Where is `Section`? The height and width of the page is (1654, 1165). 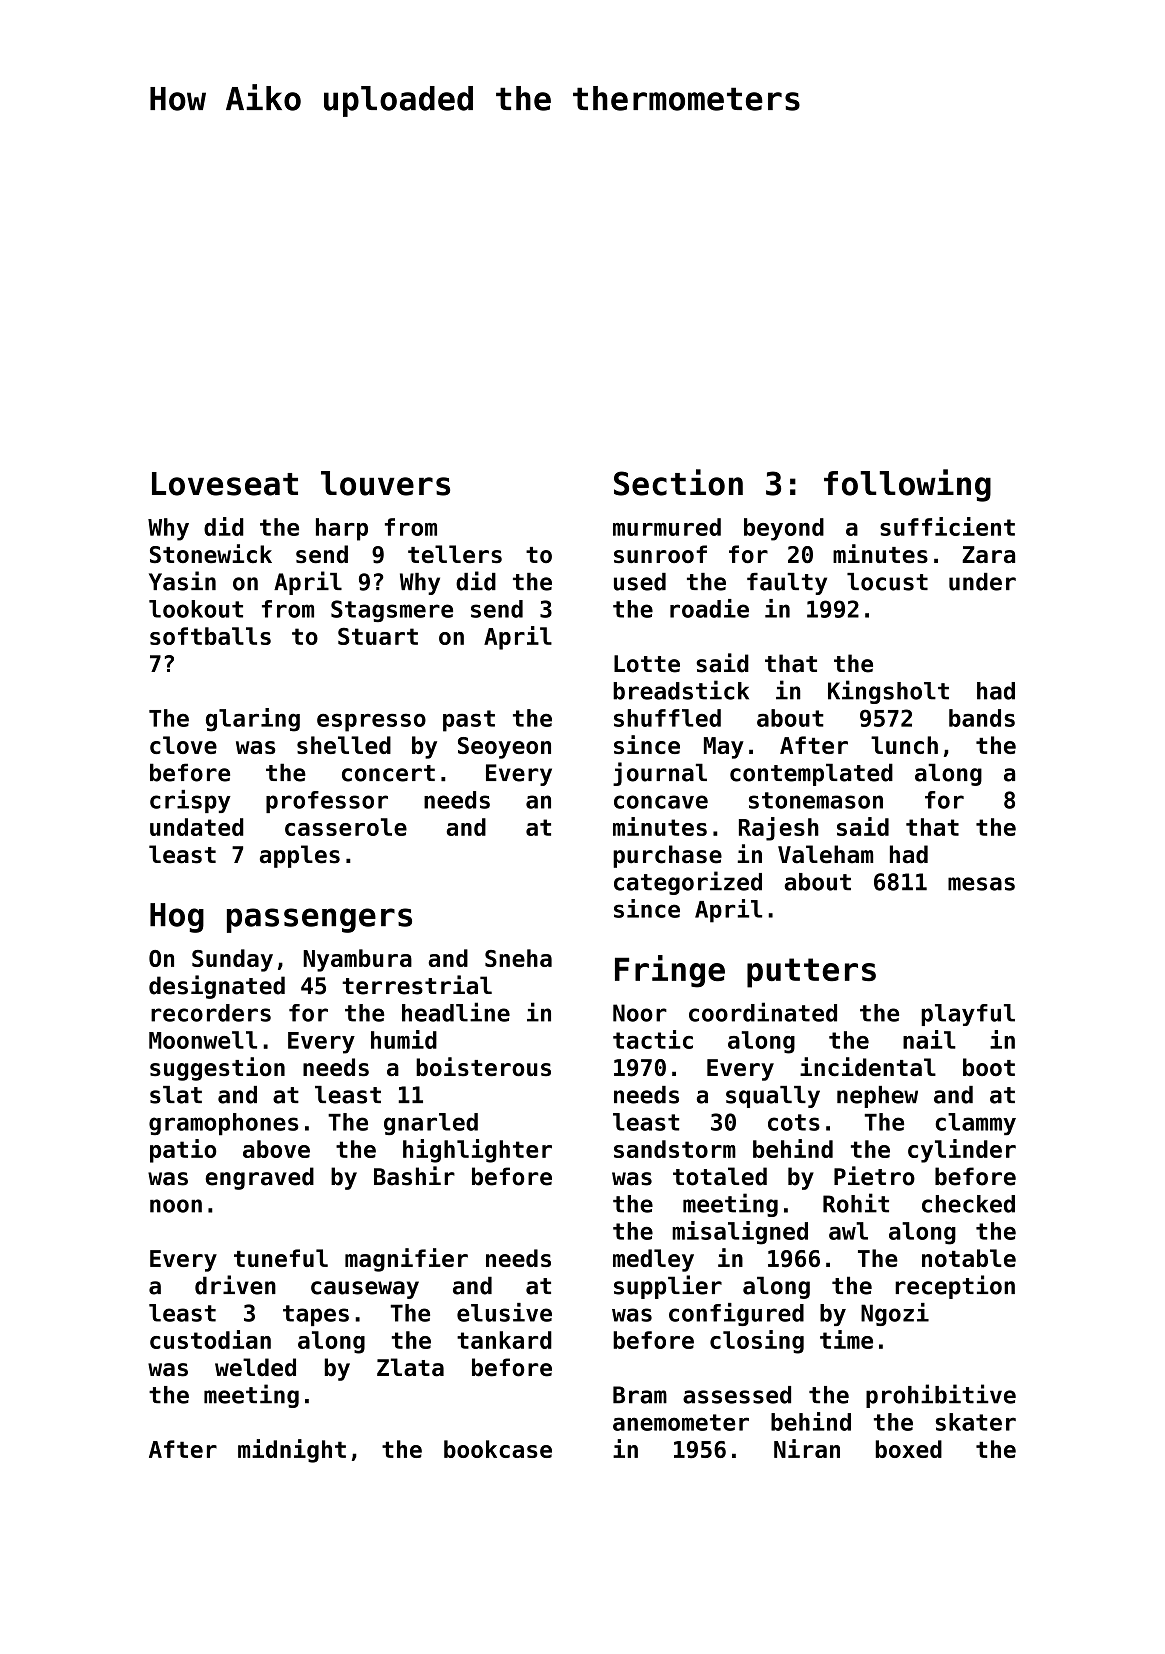 Section is located at coordinates (678, 482).
